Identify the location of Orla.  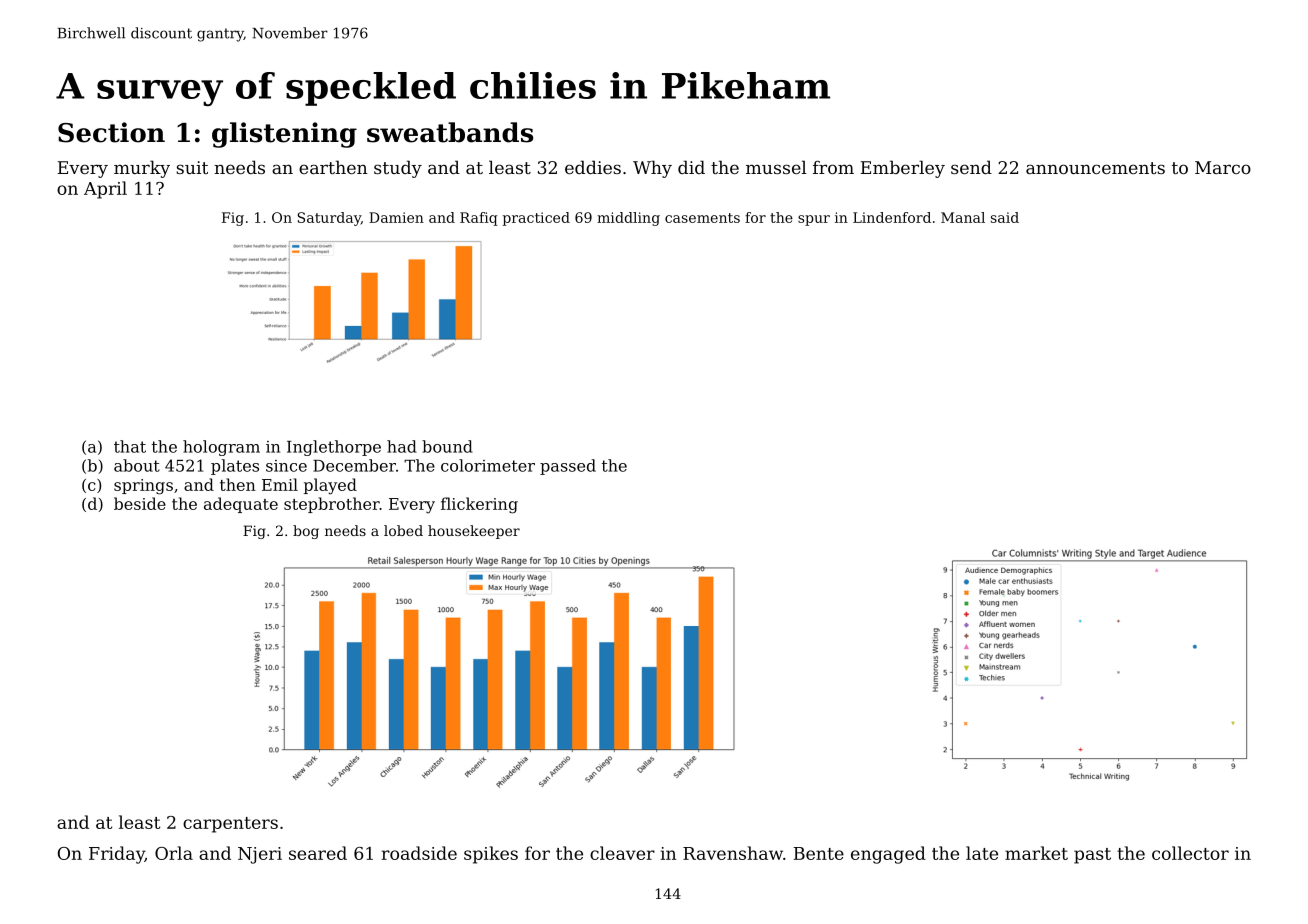
(174, 853).
